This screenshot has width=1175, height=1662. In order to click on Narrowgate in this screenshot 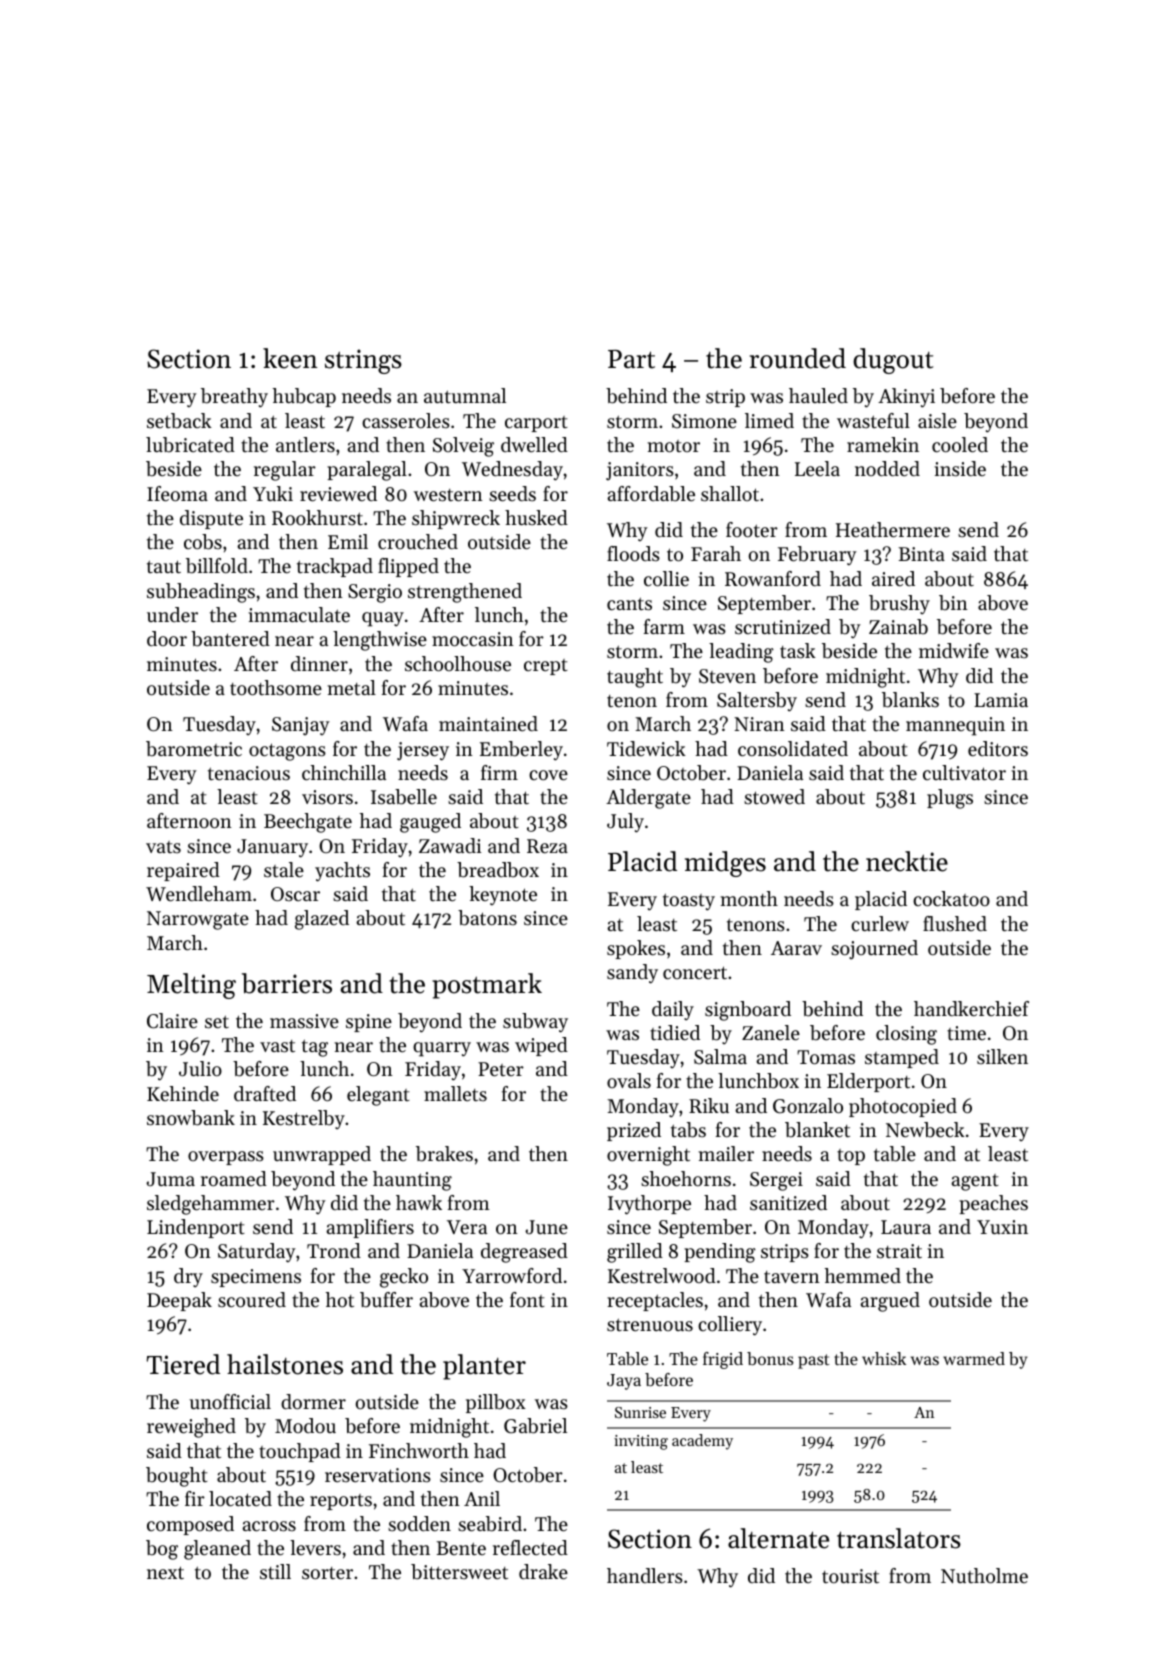, I will do `click(198, 920)`.
